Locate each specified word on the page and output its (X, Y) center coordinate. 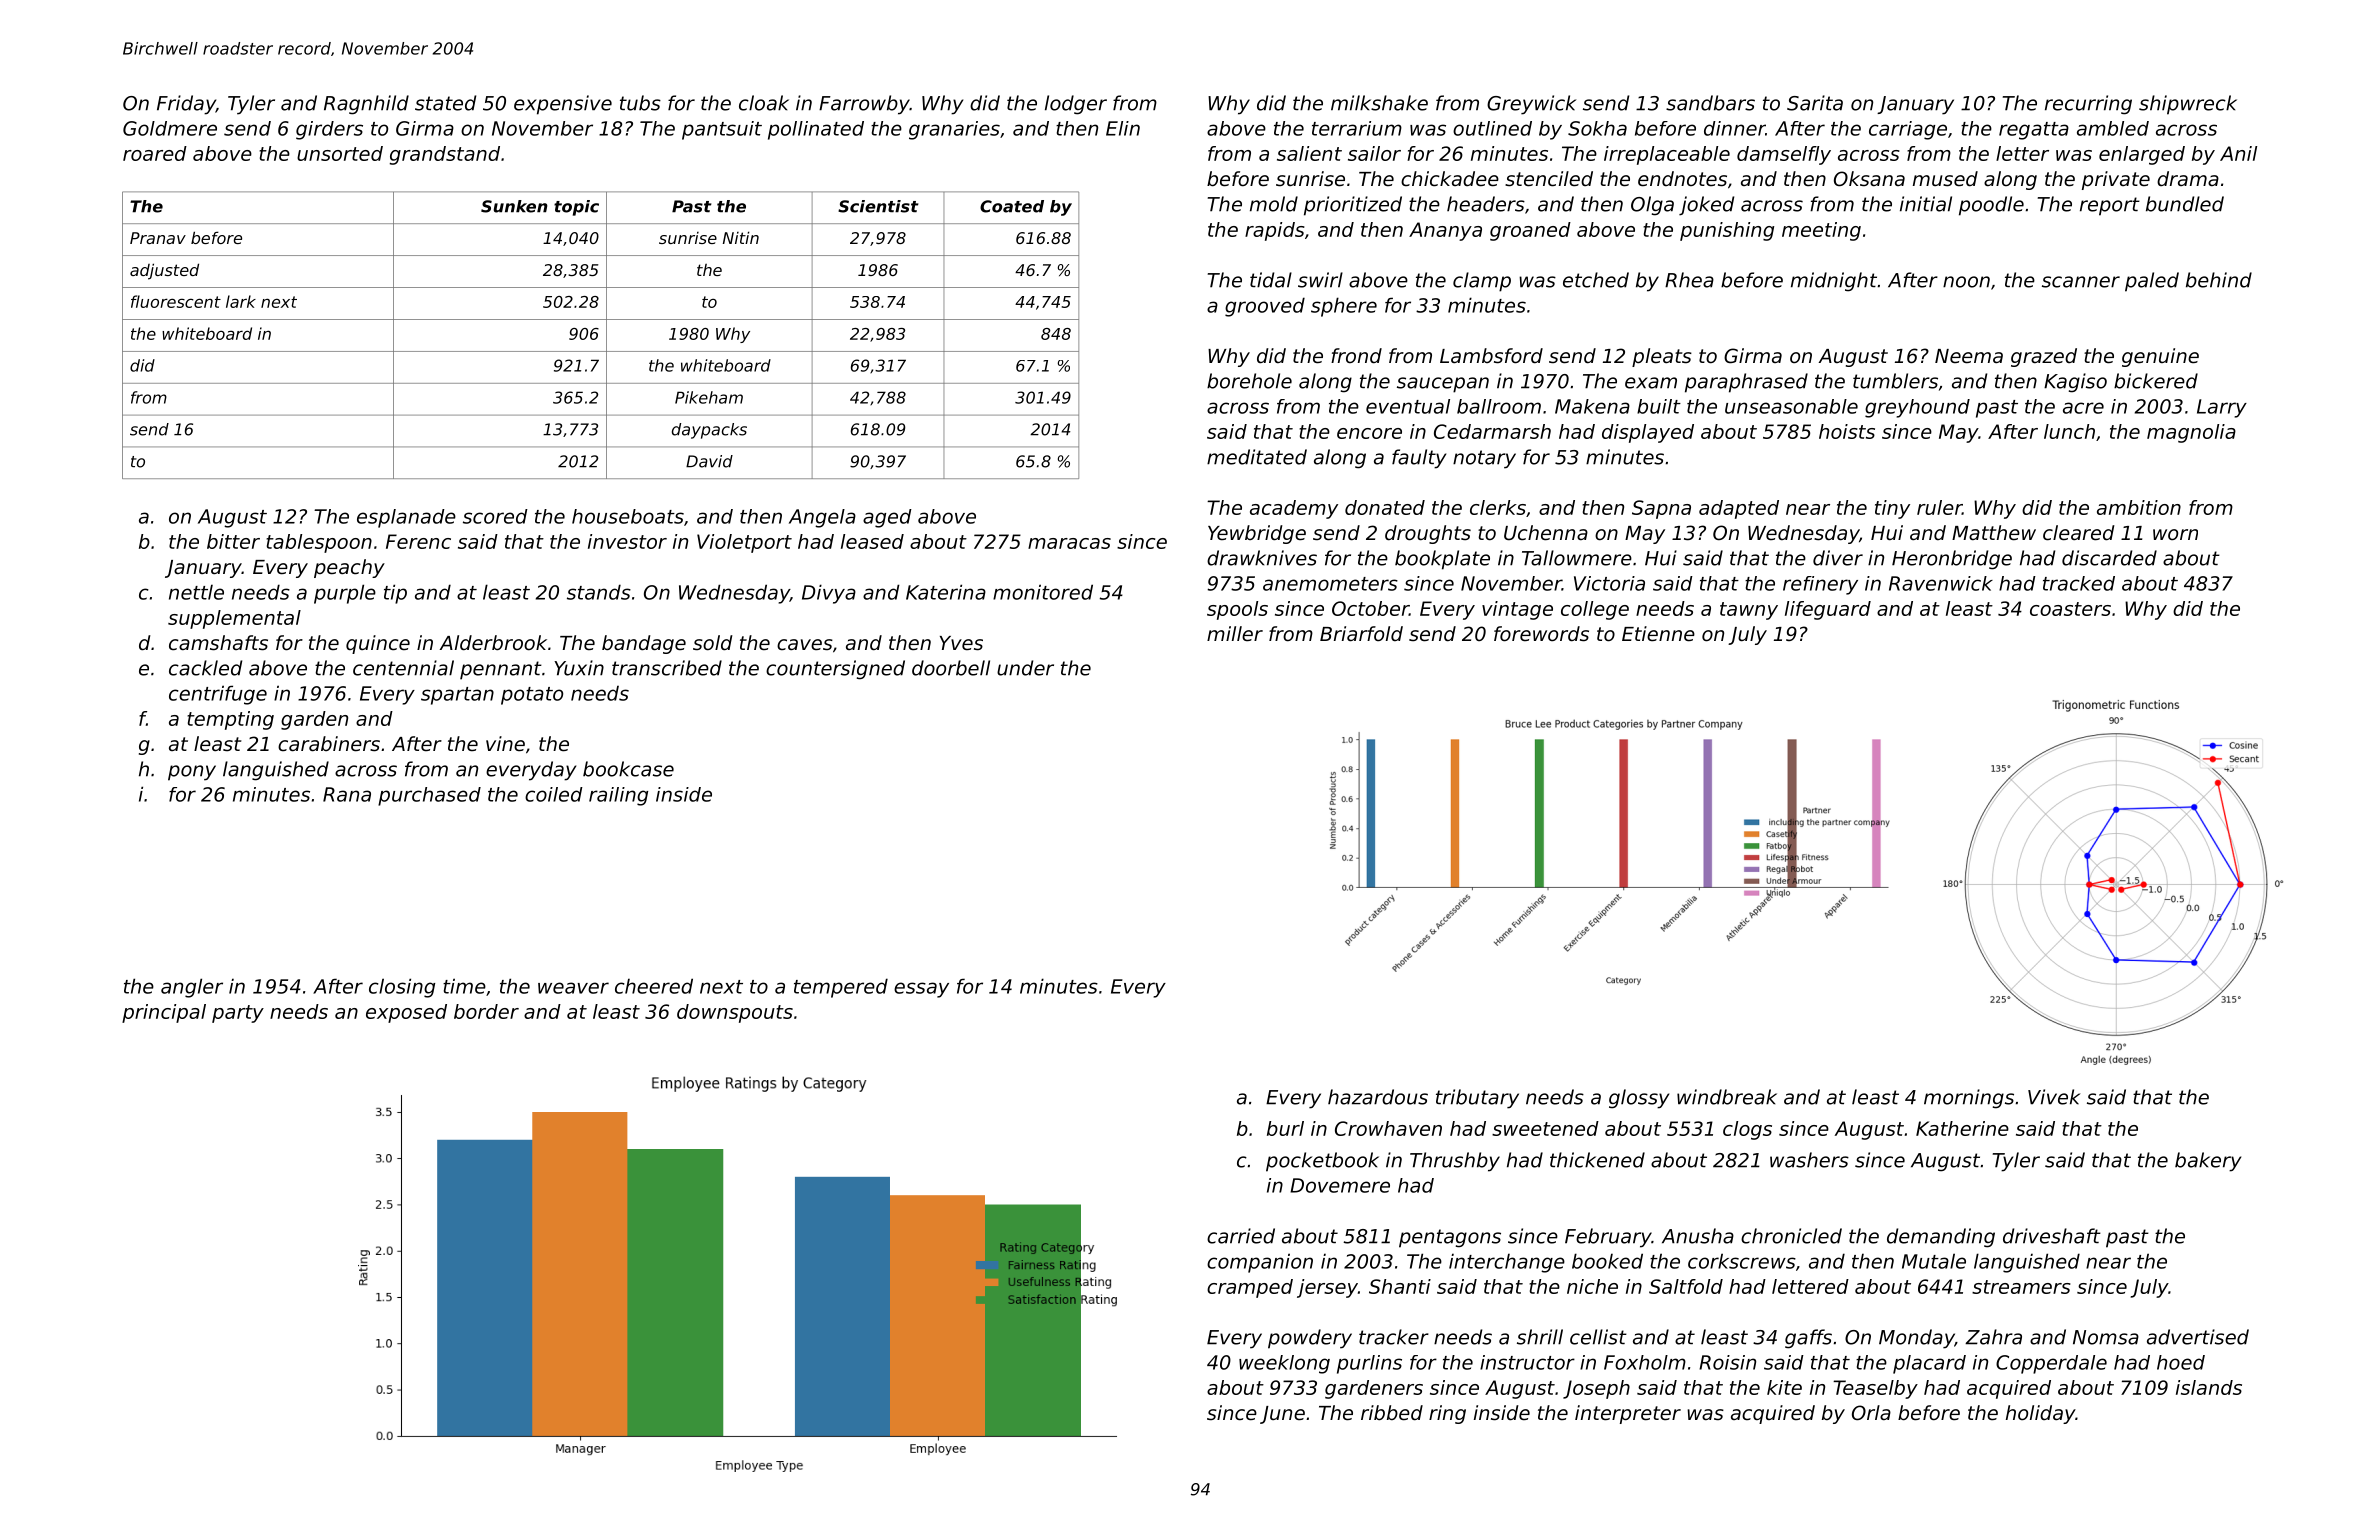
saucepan (1443, 385)
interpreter (1628, 1414)
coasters (2070, 609)
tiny (1892, 509)
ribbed (1392, 1413)
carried (1241, 1236)
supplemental (234, 619)
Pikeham (709, 397)
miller (1235, 634)
